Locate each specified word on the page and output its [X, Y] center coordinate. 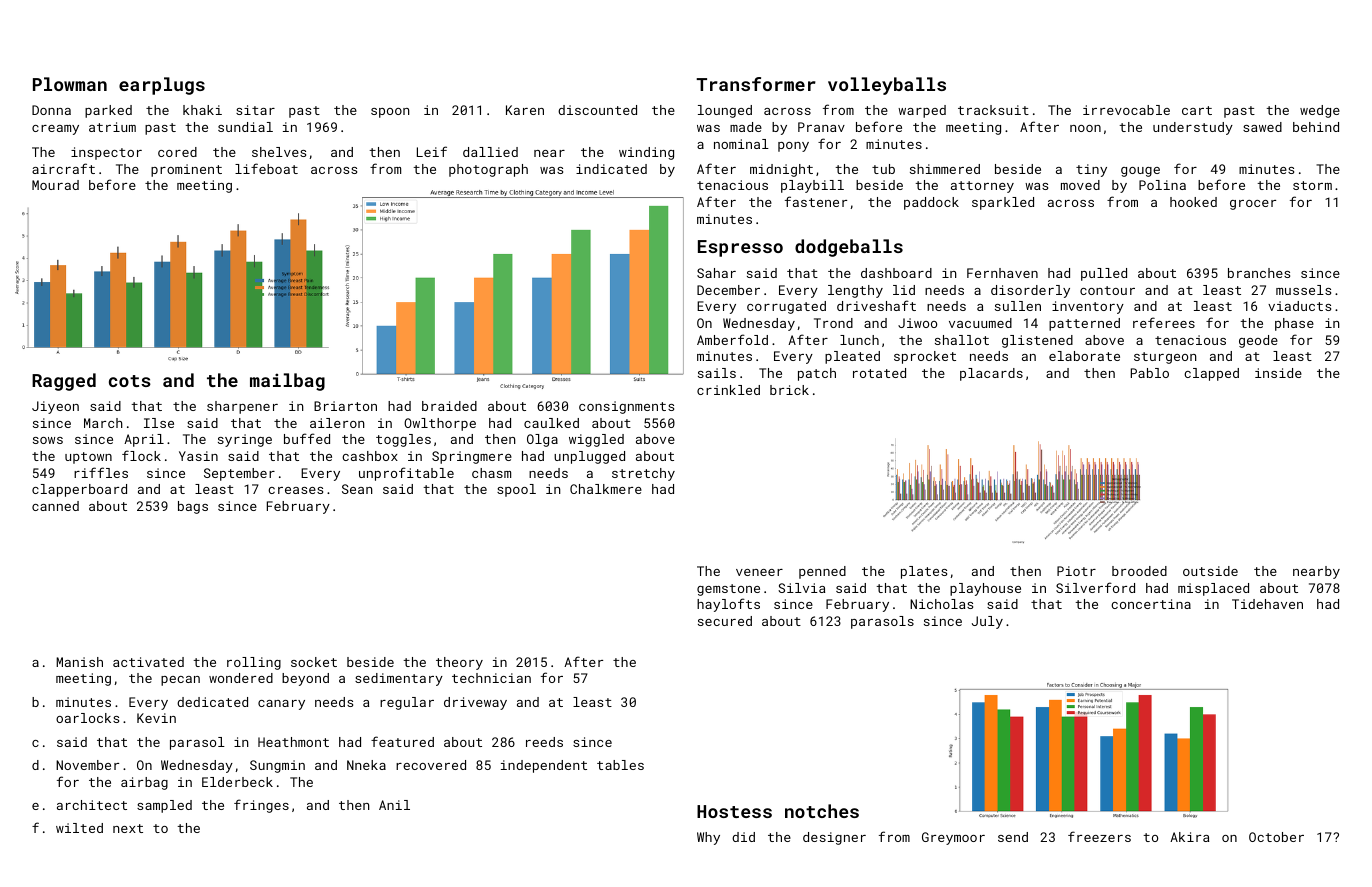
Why [708, 838]
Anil [394, 805]
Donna [51, 110]
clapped [1211, 374]
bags [193, 507]
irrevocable [1126, 110]
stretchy [643, 474]
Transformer [756, 84]
